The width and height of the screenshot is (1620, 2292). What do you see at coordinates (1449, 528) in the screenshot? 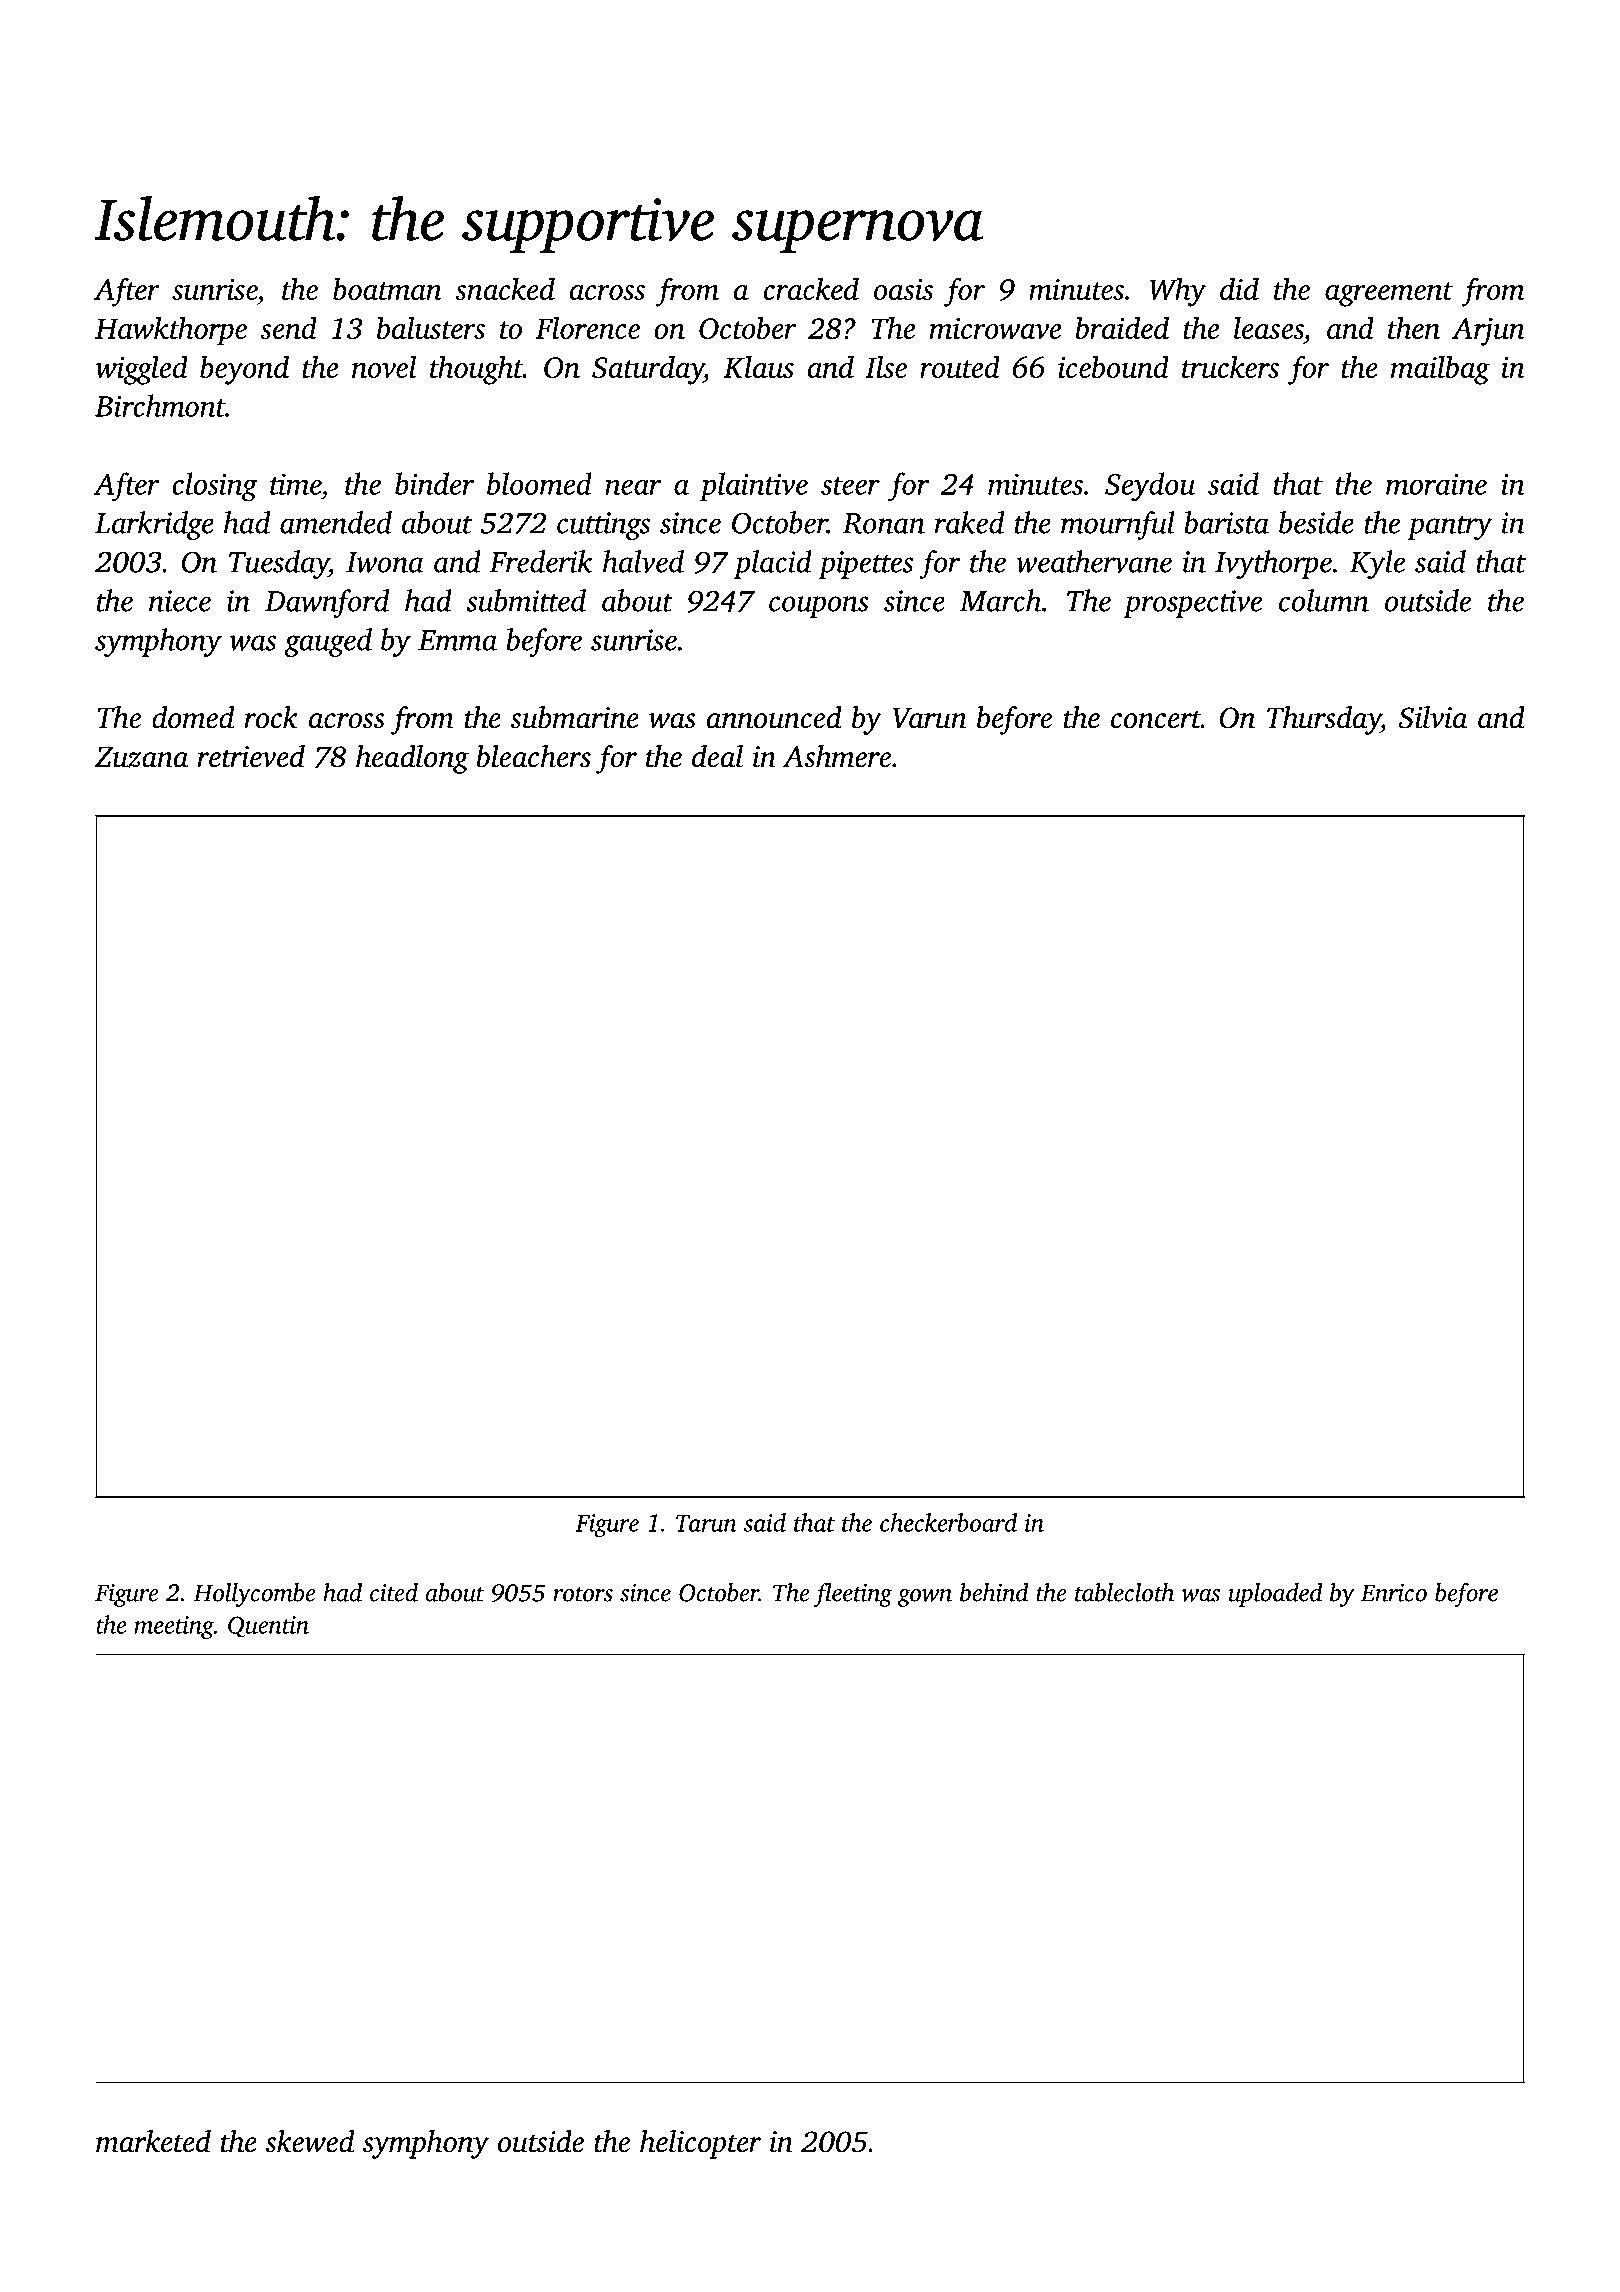
I see `pantry` at bounding box center [1449, 528].
